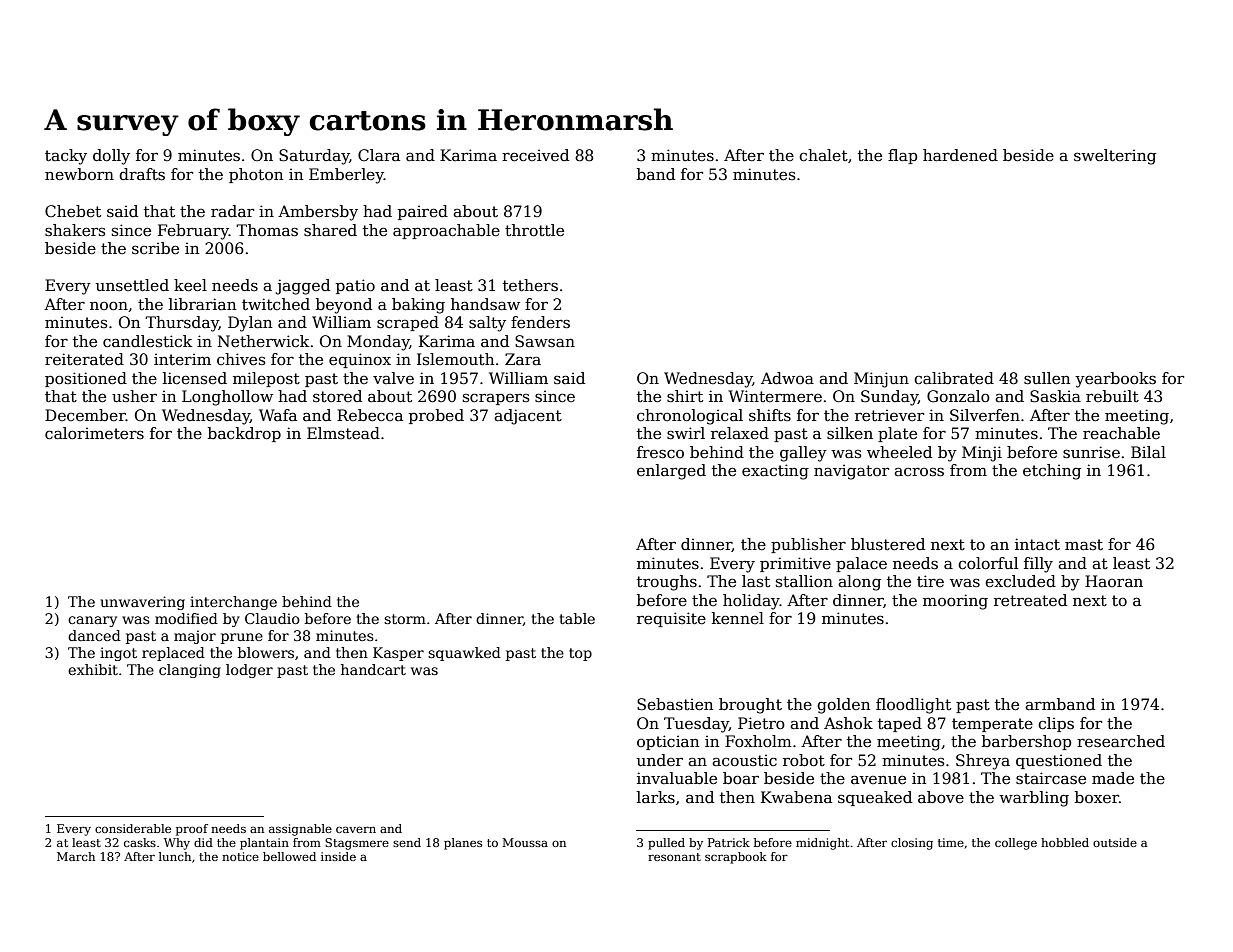 This document has height=952, width=1233. Describe the element at coordinates (861, 564) in the document. I see `palace` at that location.
